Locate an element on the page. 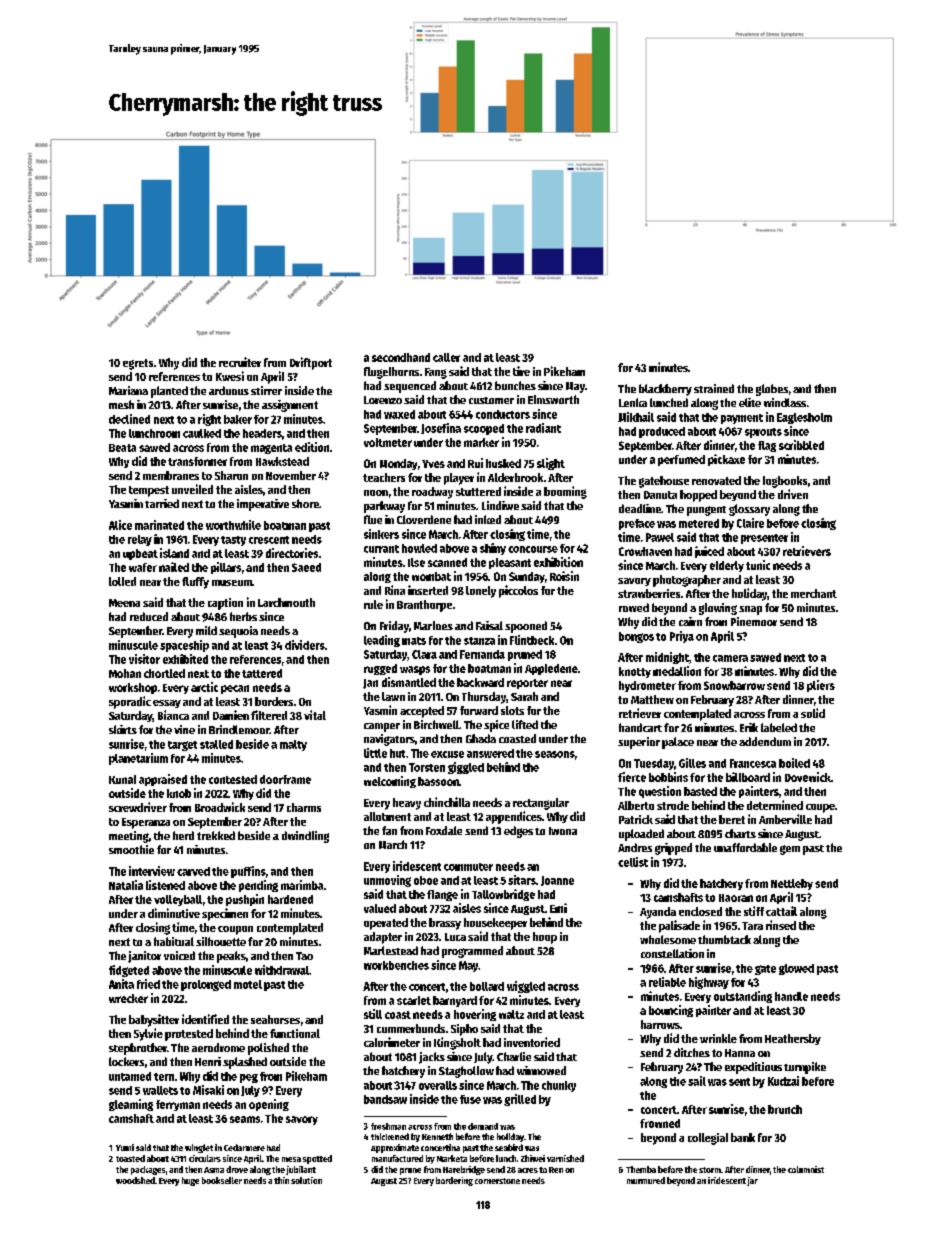 The image size is (952, 1233). camera is located at coordinates (730, 658).
